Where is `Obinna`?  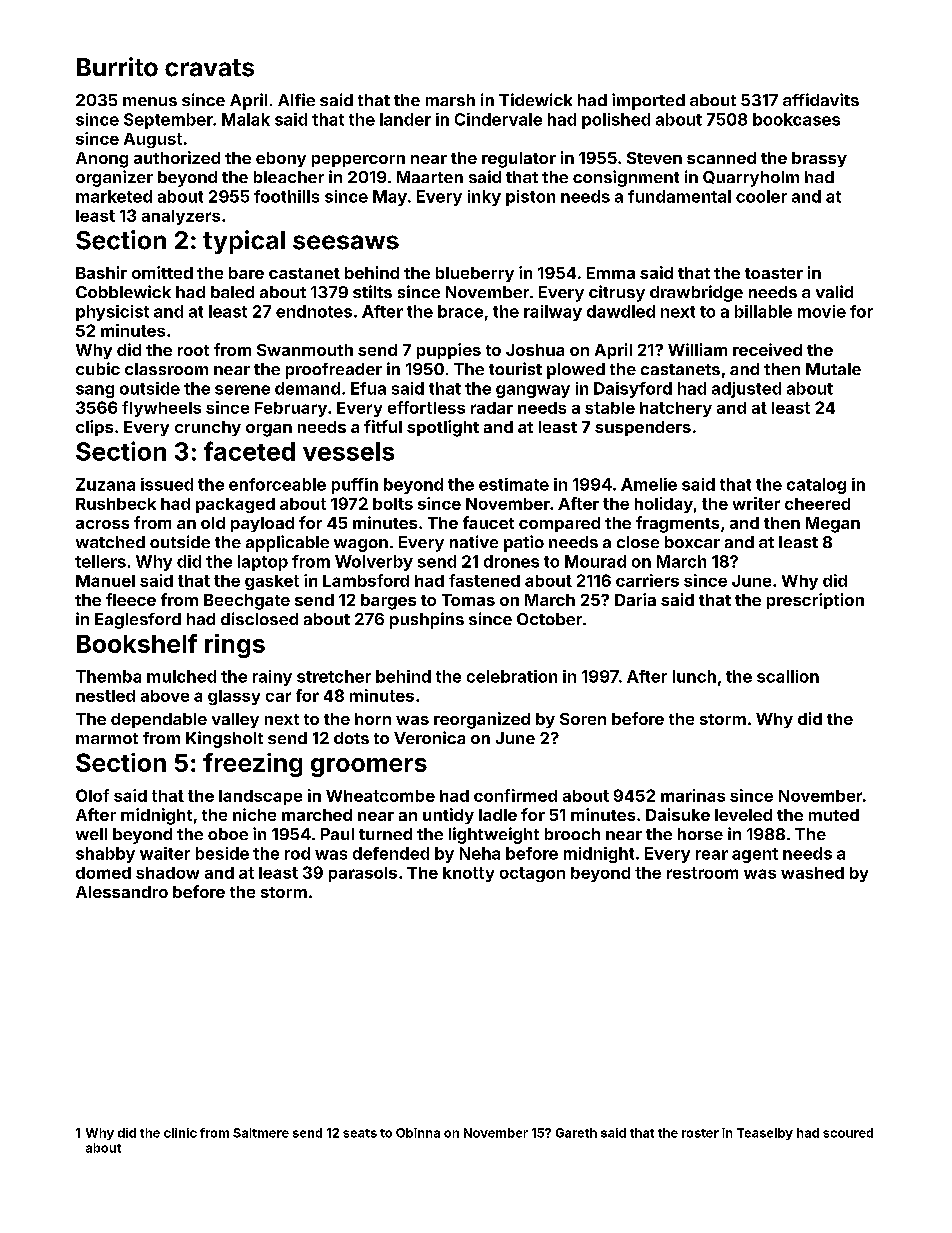 Obinna is located at coordinates (418, 1133).
